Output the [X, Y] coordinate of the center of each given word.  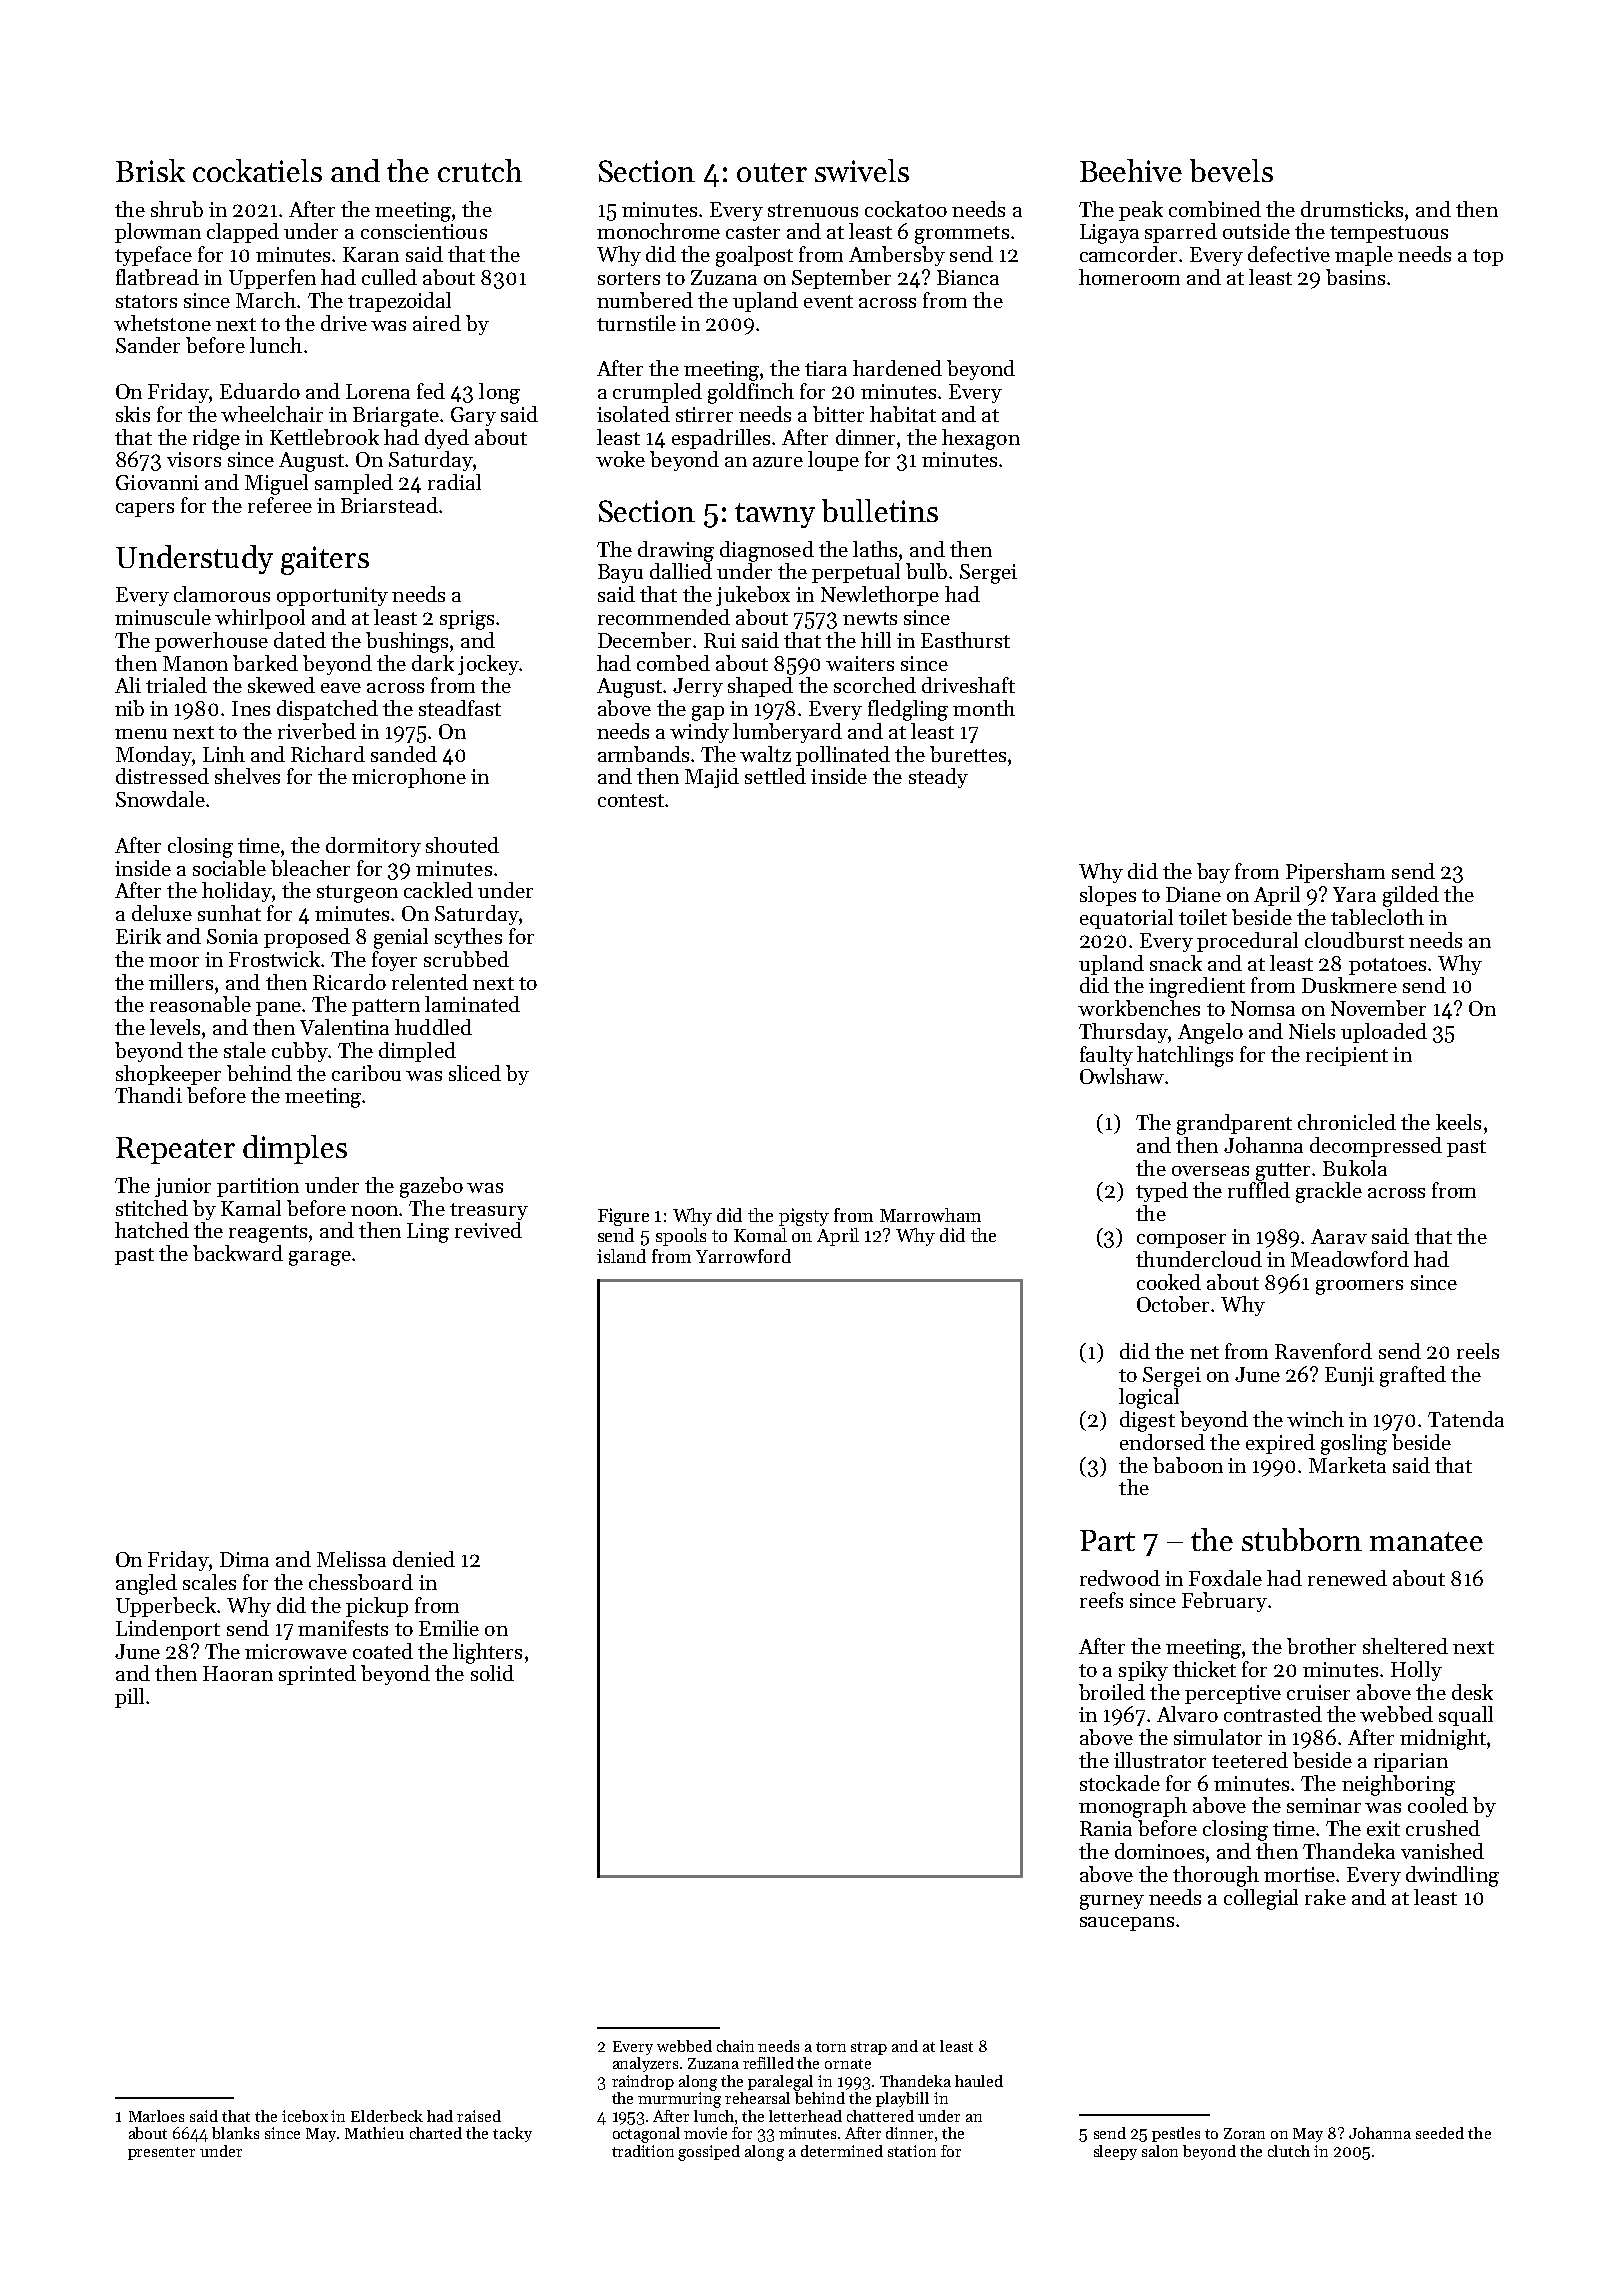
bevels [1231, 170]
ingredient [1197, 987]
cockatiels [257, 170]
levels [175, 1027]
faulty [1106, 1056]
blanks [235, 2133]
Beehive [1131, 170]
